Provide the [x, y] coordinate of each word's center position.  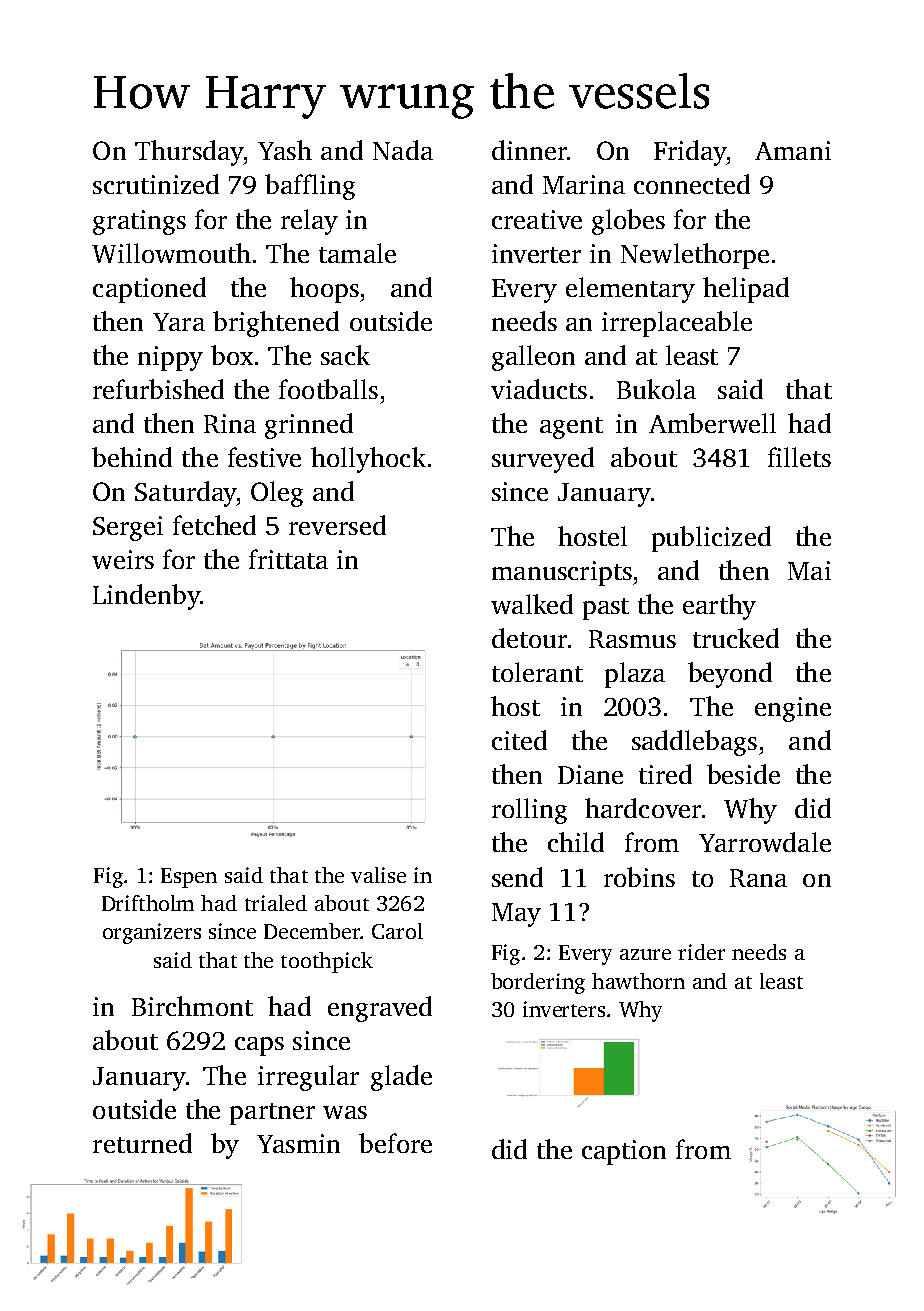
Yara [179, 322]
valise [378, 875]
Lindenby [146, 597]
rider [701, 952]
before [395, 1143]
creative [537, 219]
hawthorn [638, 981]
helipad [746, 290]
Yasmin [298, 1143]
